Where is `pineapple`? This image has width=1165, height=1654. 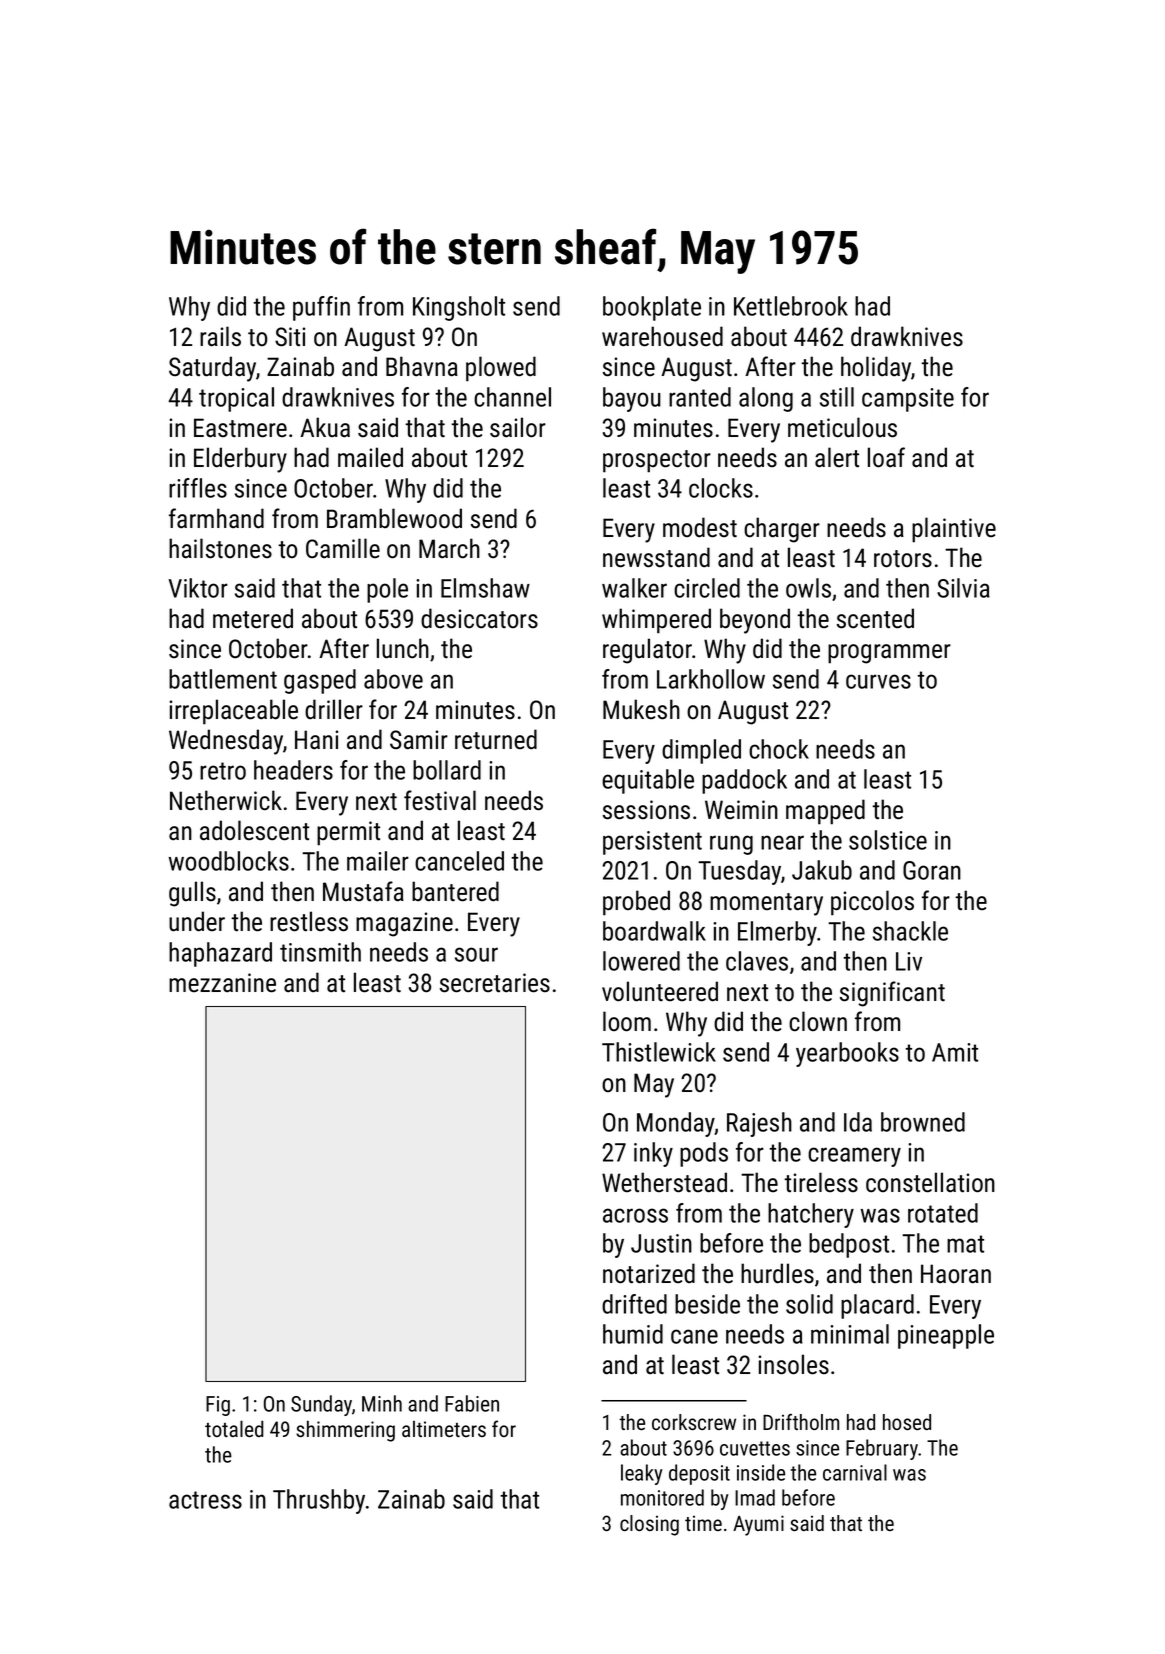
pineapple is located at coordinates (946, 1336).
